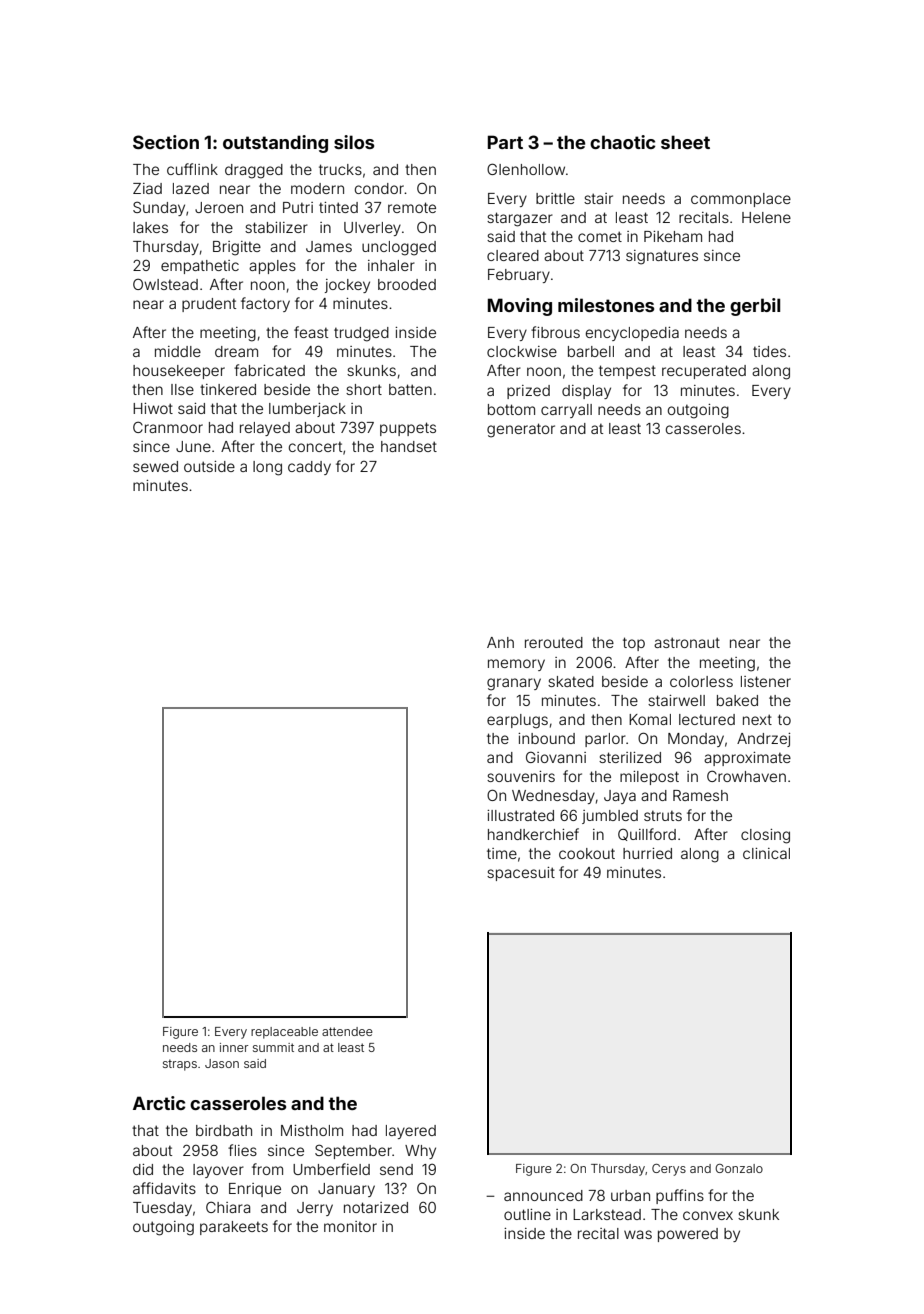 The image size is (924, 1314). Describe the element at coordinates (502, 853) in the screenshot. I see `time` at that location.
